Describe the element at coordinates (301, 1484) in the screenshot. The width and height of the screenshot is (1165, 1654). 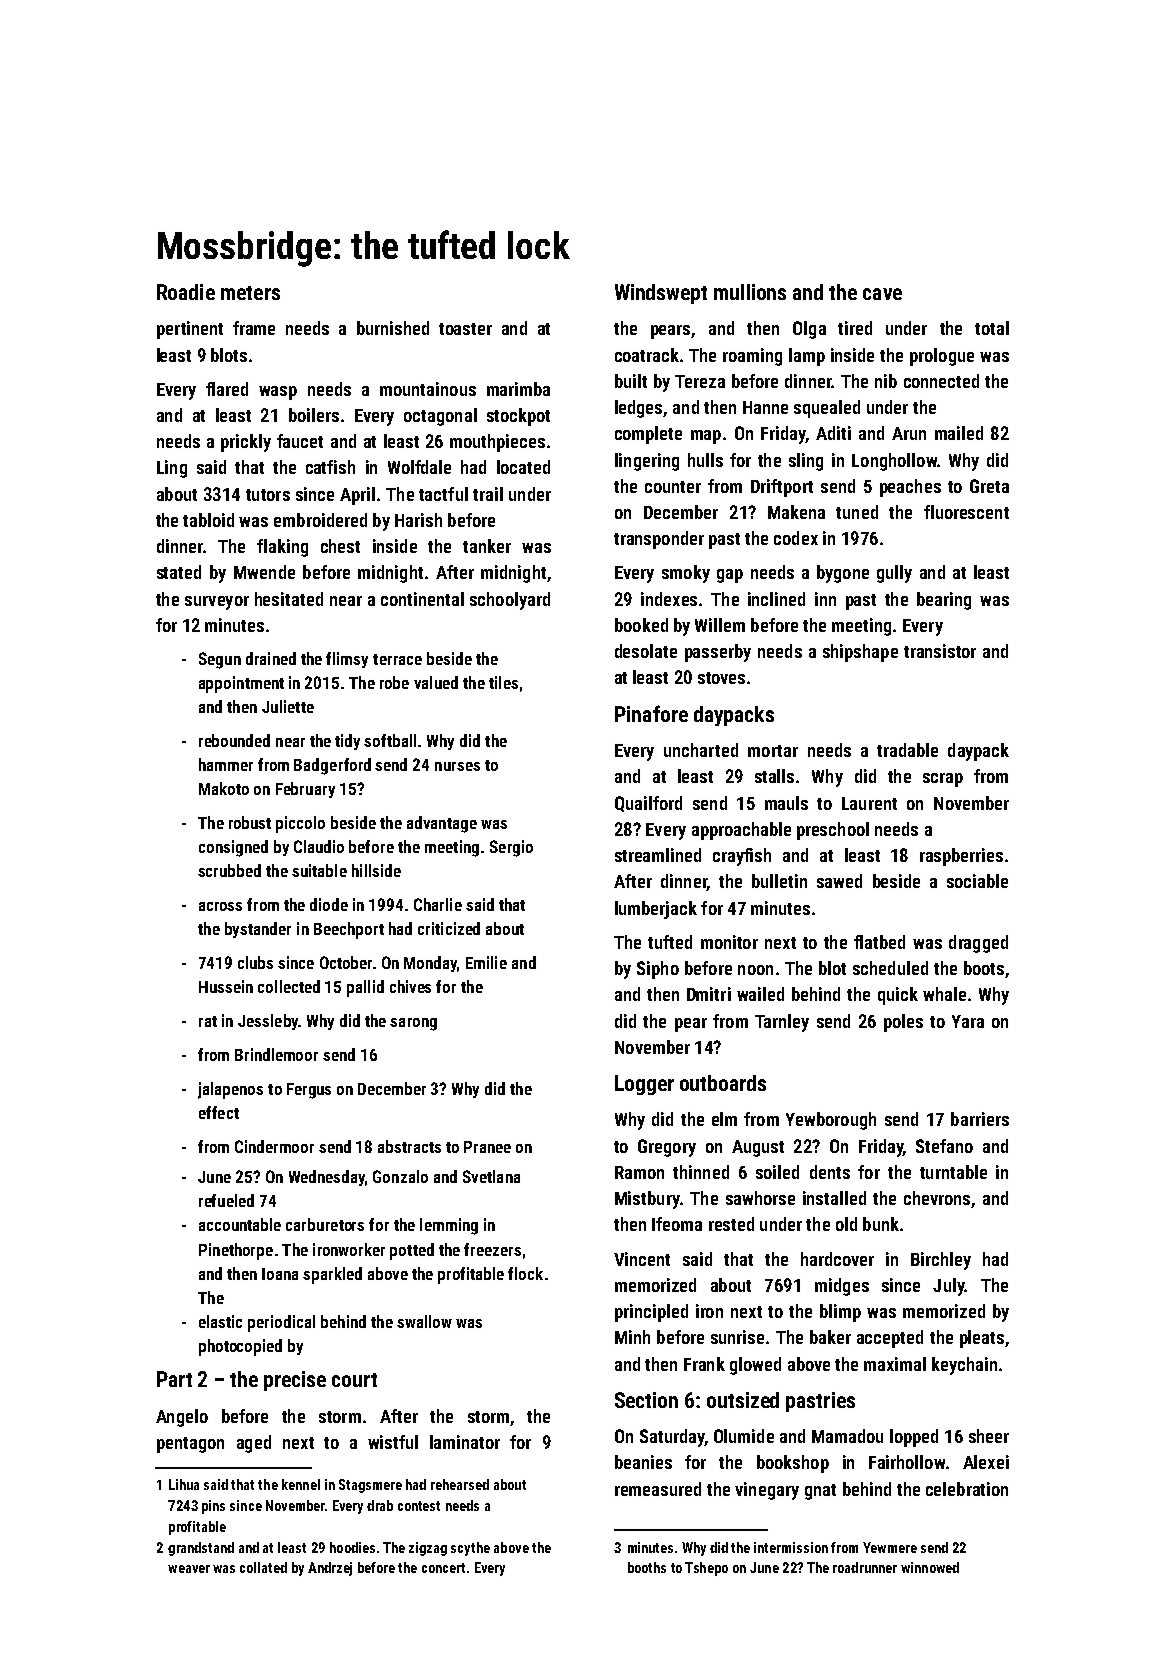
I see `kennel` at that location.
